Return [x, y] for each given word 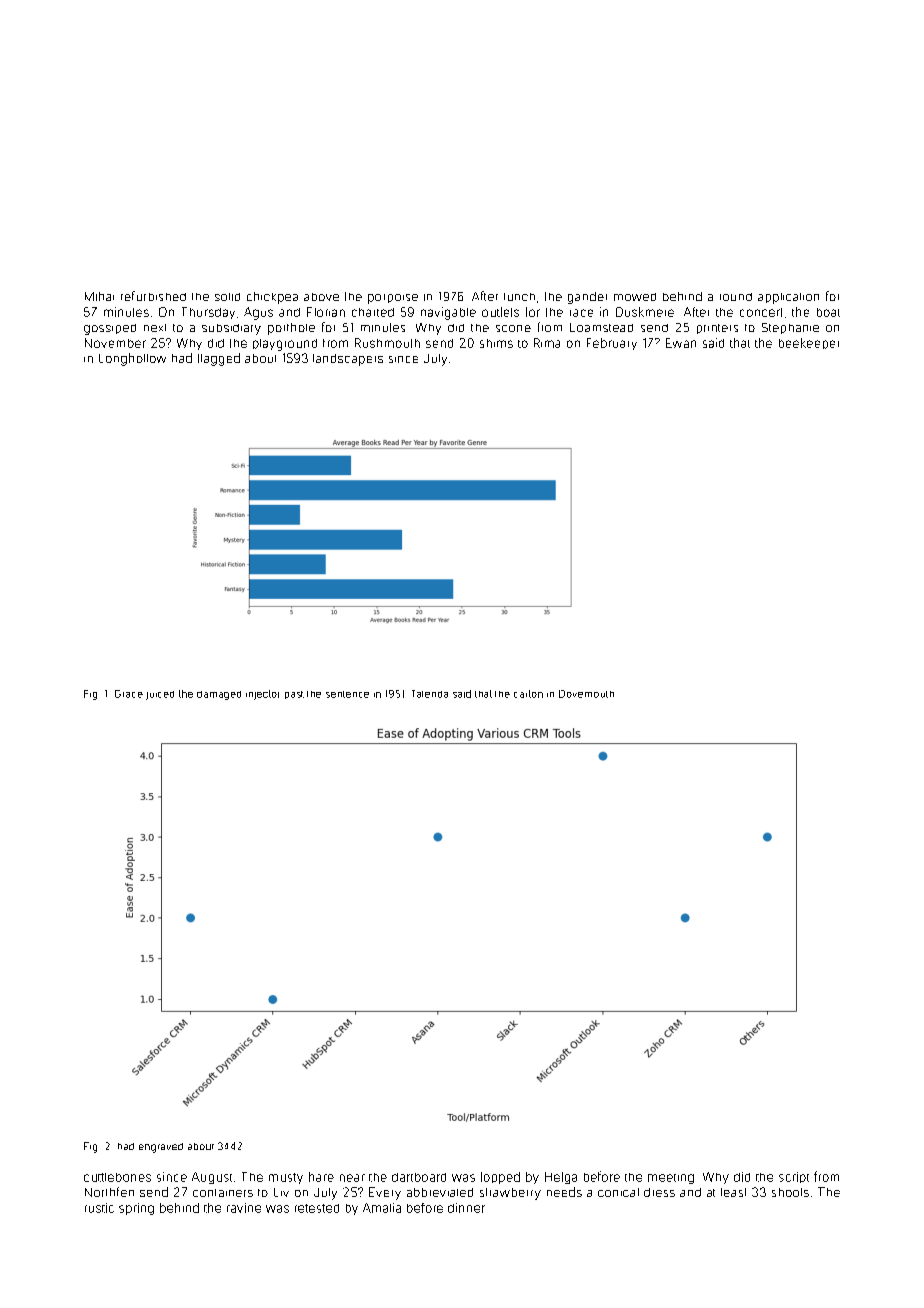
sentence [347, 694]
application [788, 298]
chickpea [272, 298]
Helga [561, 1178]
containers [223, 1193]
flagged [219, 359]
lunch [519, 297]
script [794, 1177]
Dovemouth [586, 694]
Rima [547, 343]
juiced [160, 695]
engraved [161, 1148]
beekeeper [809, 343]
